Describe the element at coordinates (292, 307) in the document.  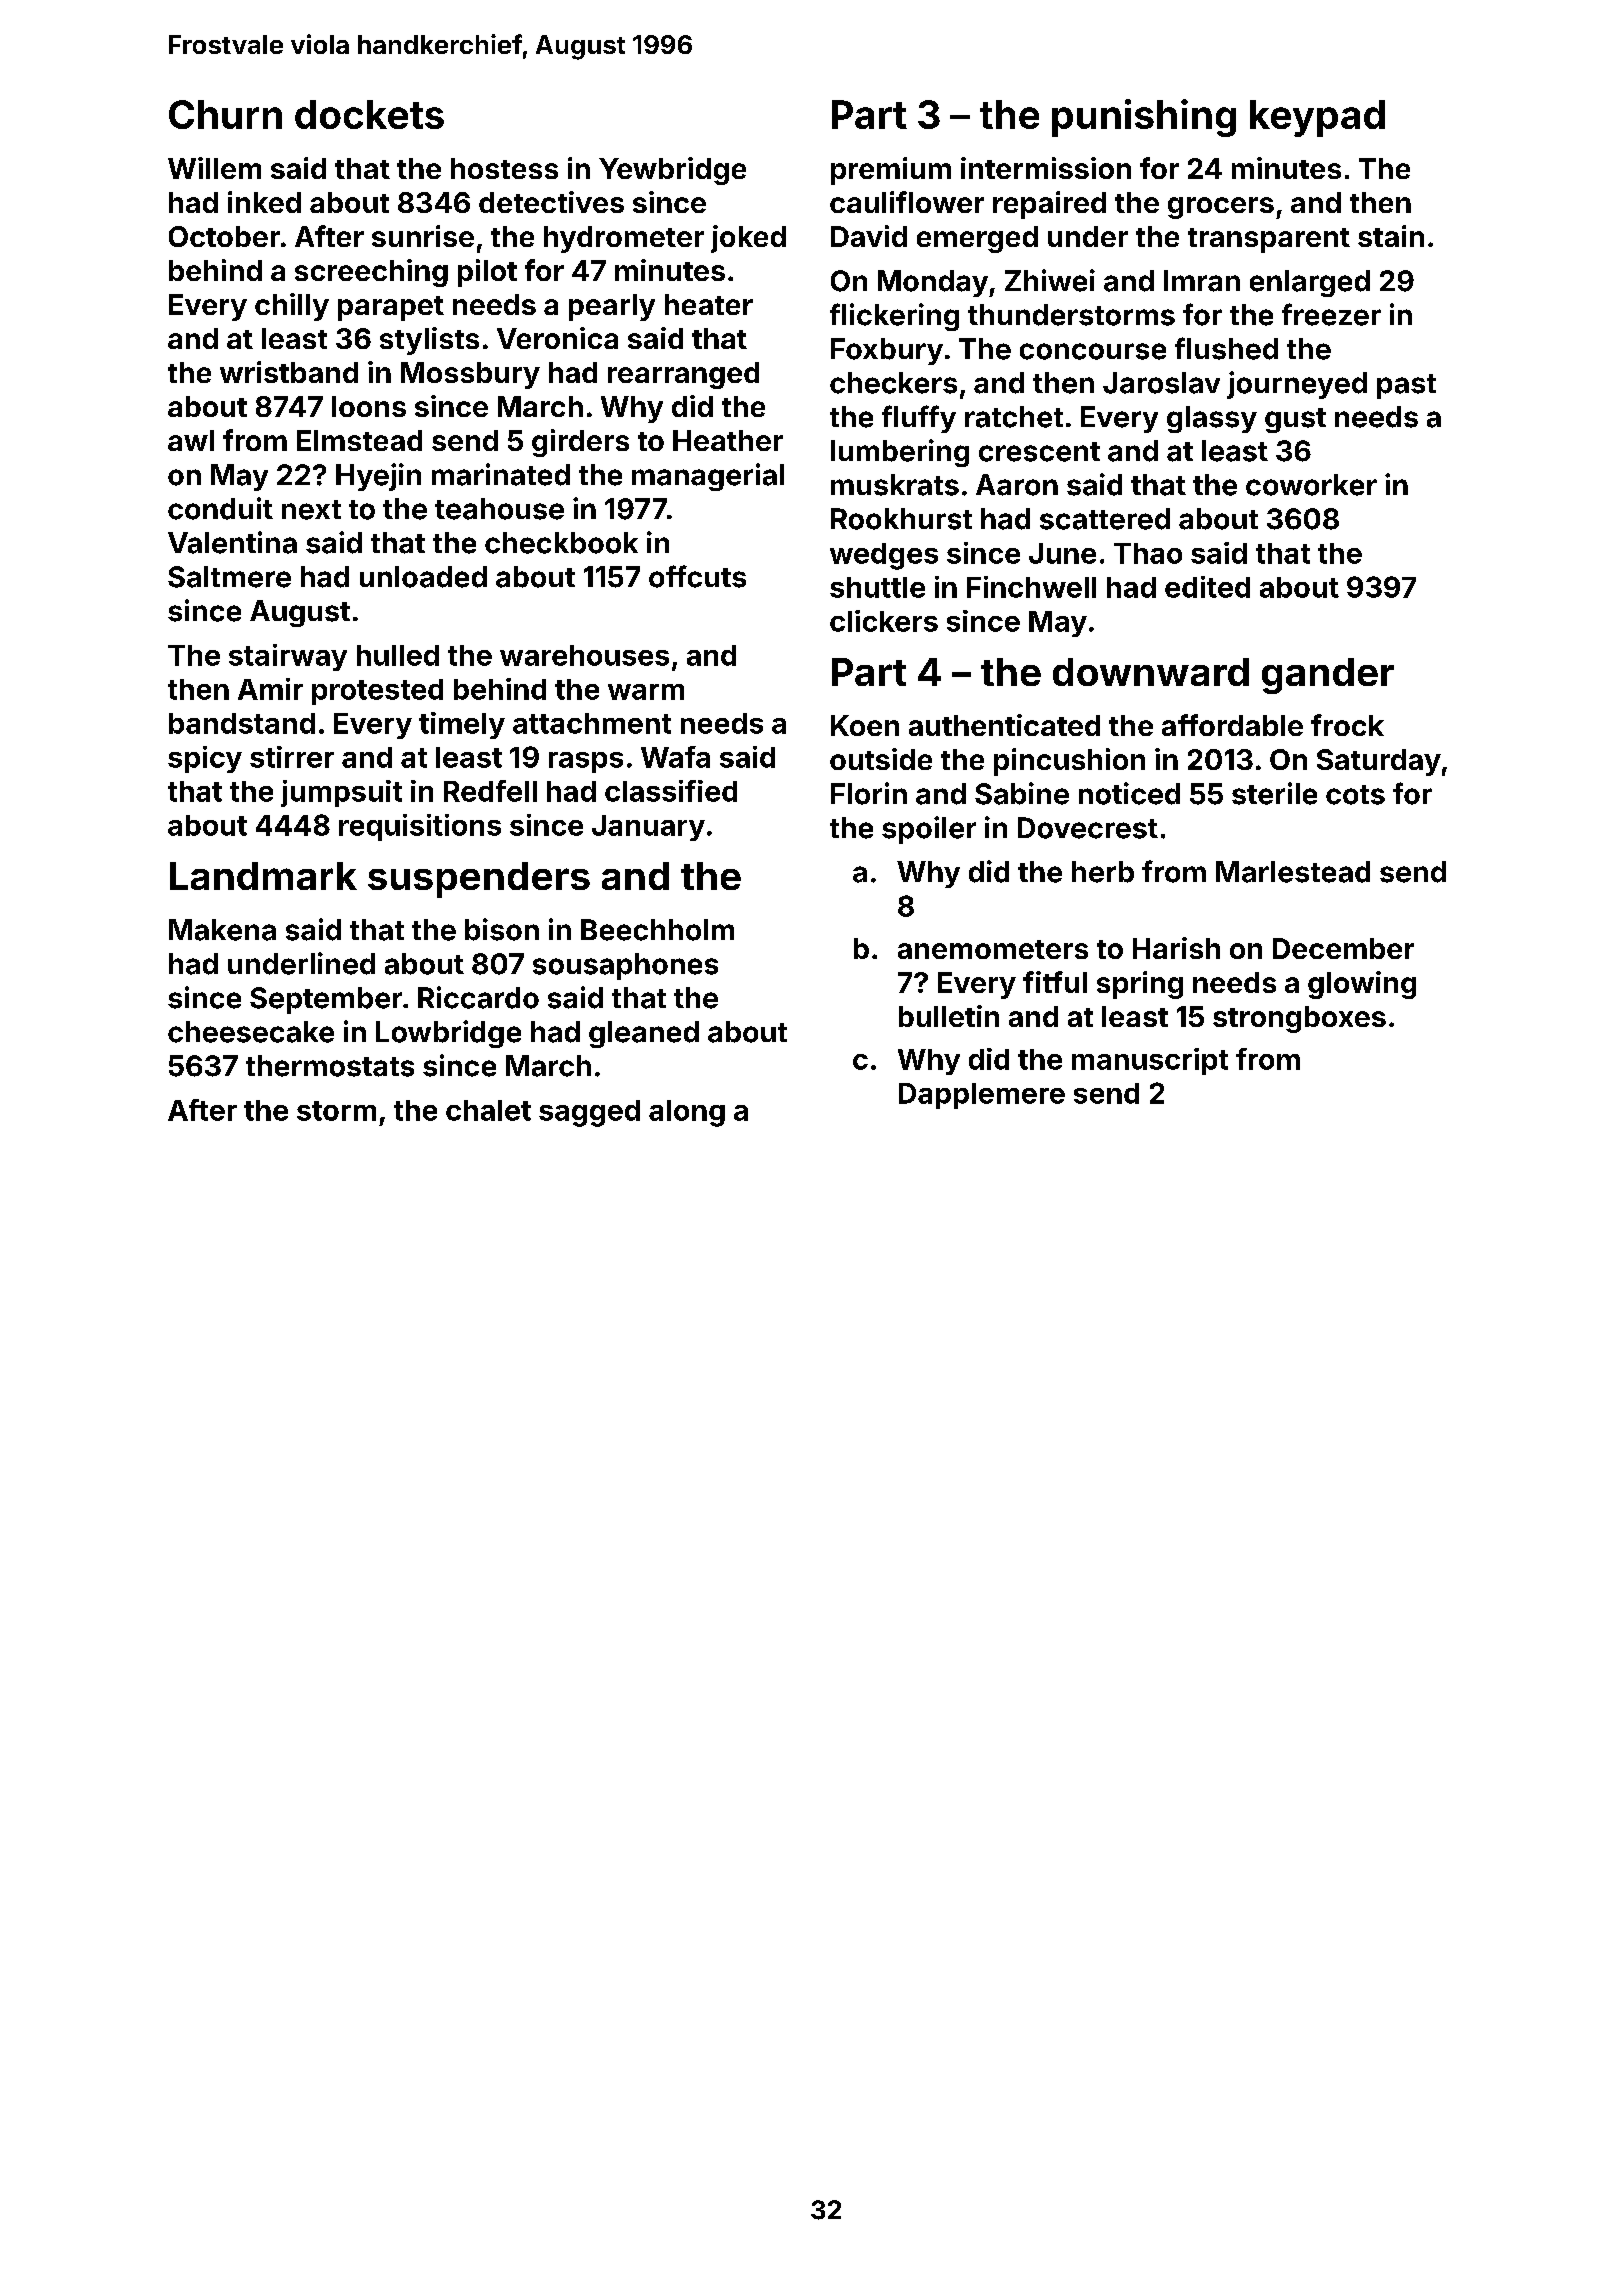
I see `chilly` at that location.
